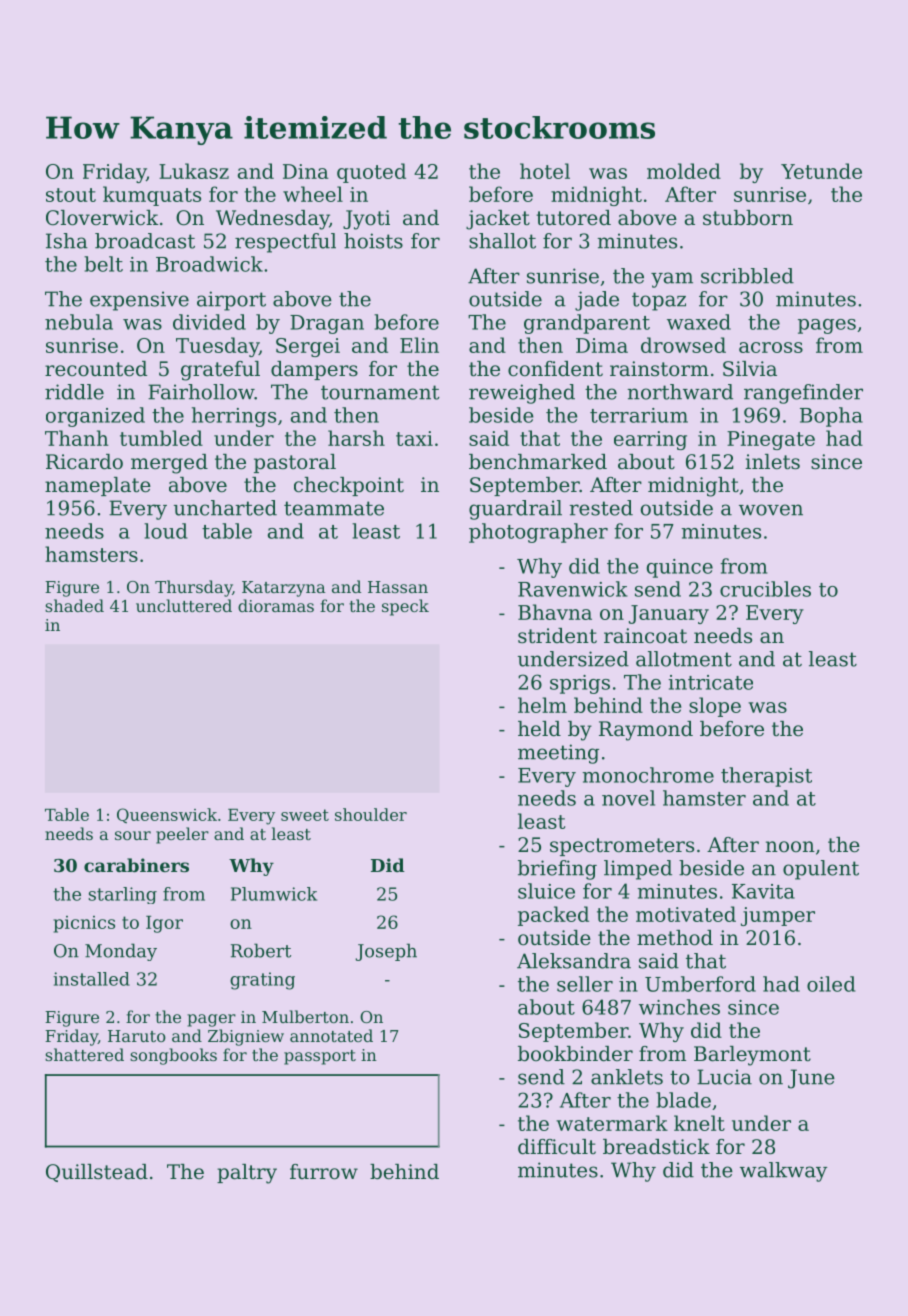  What do you see at coordinates (274, 894) in the document?
I see `Plumwick` at bounding box center [274, 894].
